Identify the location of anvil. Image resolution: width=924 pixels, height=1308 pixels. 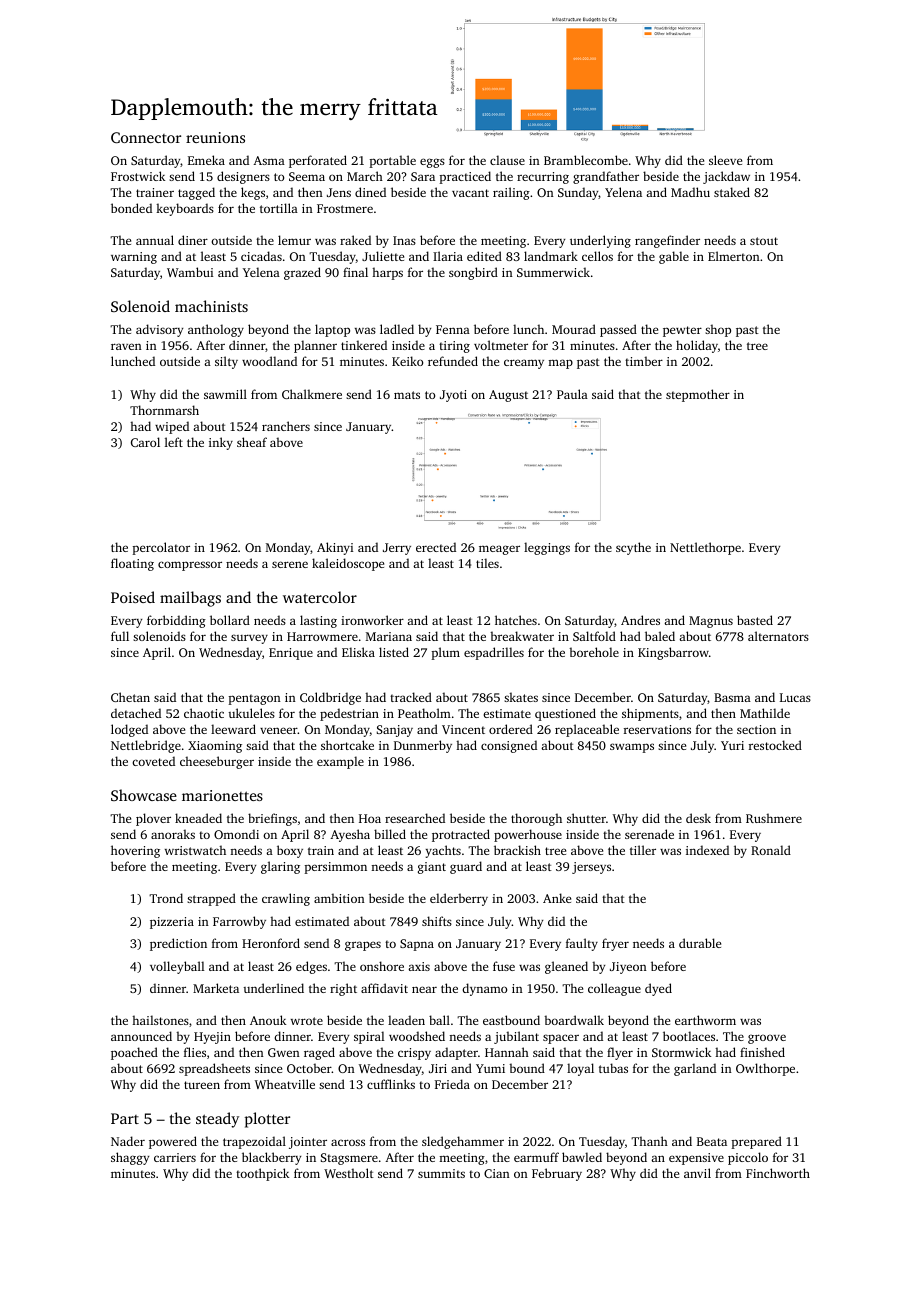
(697, 1173).
